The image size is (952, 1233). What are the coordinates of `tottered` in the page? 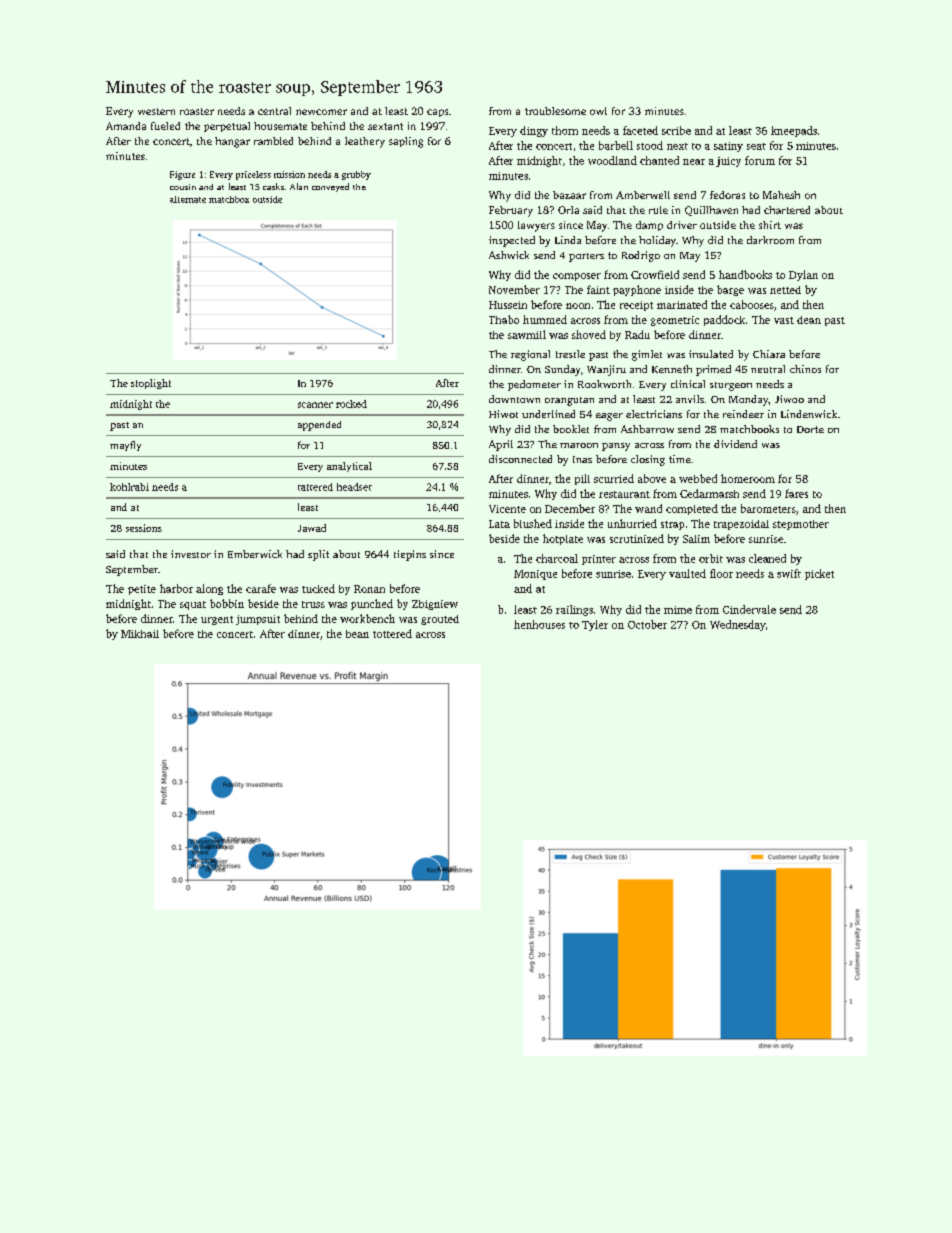 It's located at (392, 633).
